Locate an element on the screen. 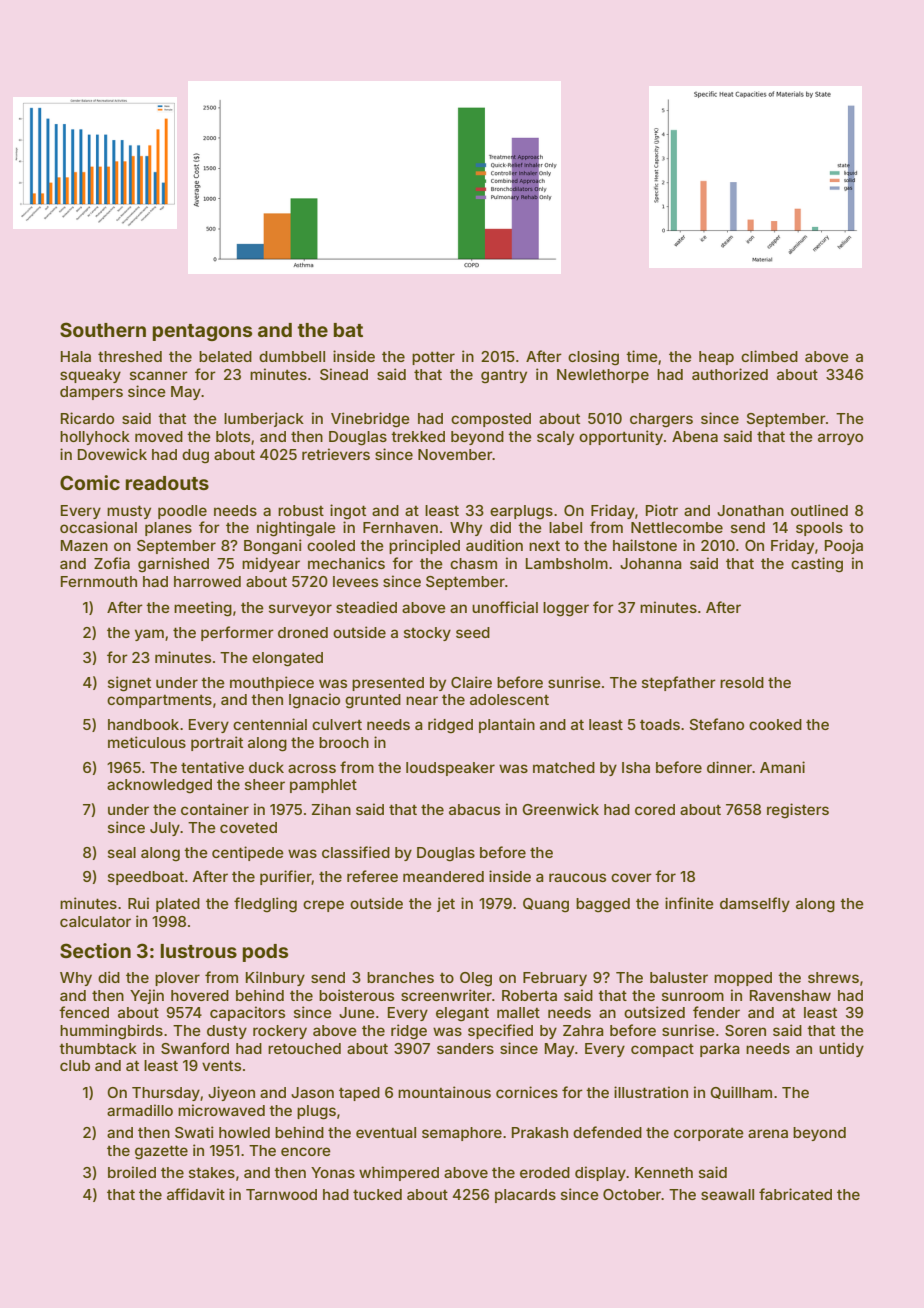 This screenshot has width=924, height=1308. cornices is located at coordinates (527, 1092).
